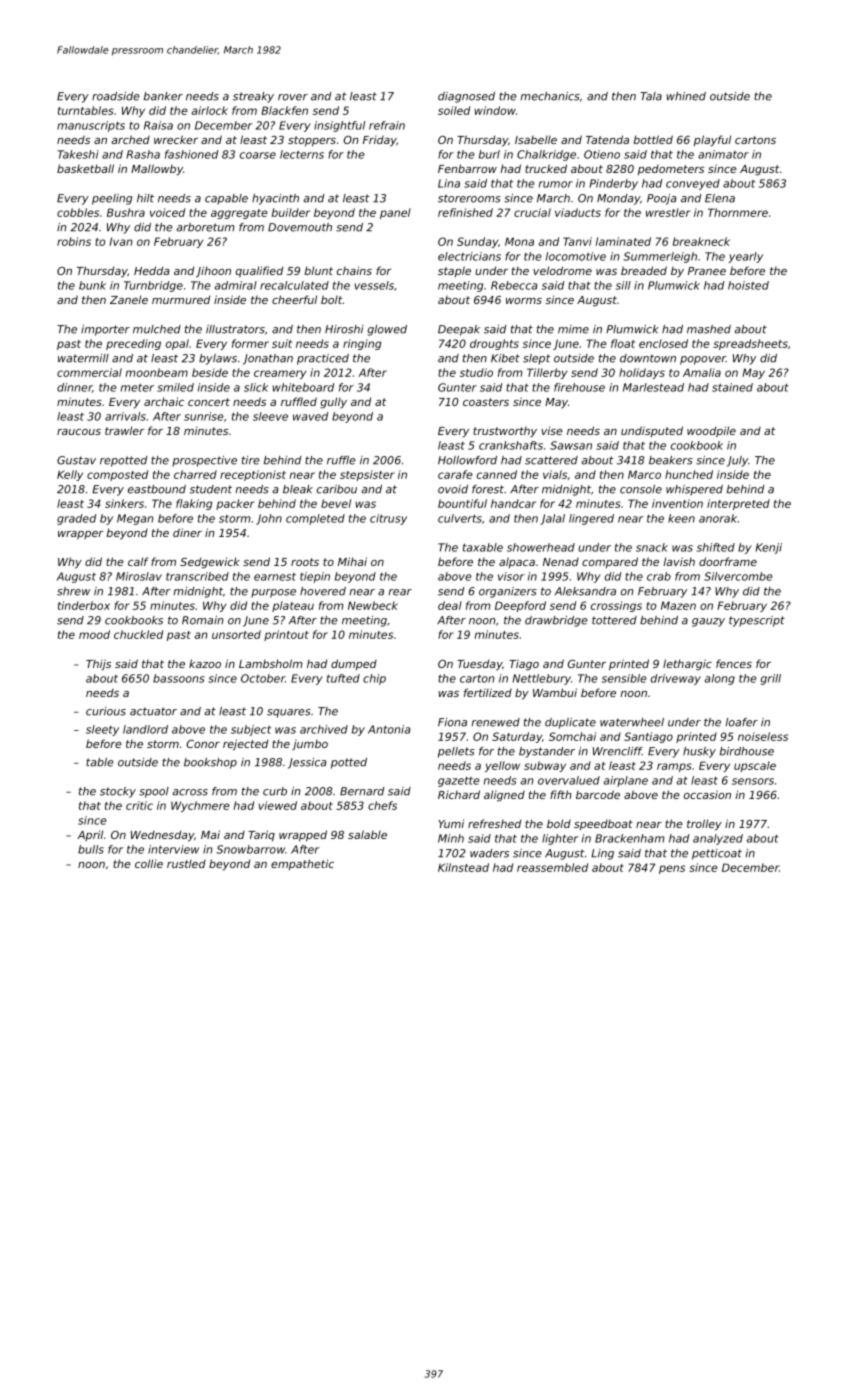  I want to click on Miroslav, so click(139, 576).
